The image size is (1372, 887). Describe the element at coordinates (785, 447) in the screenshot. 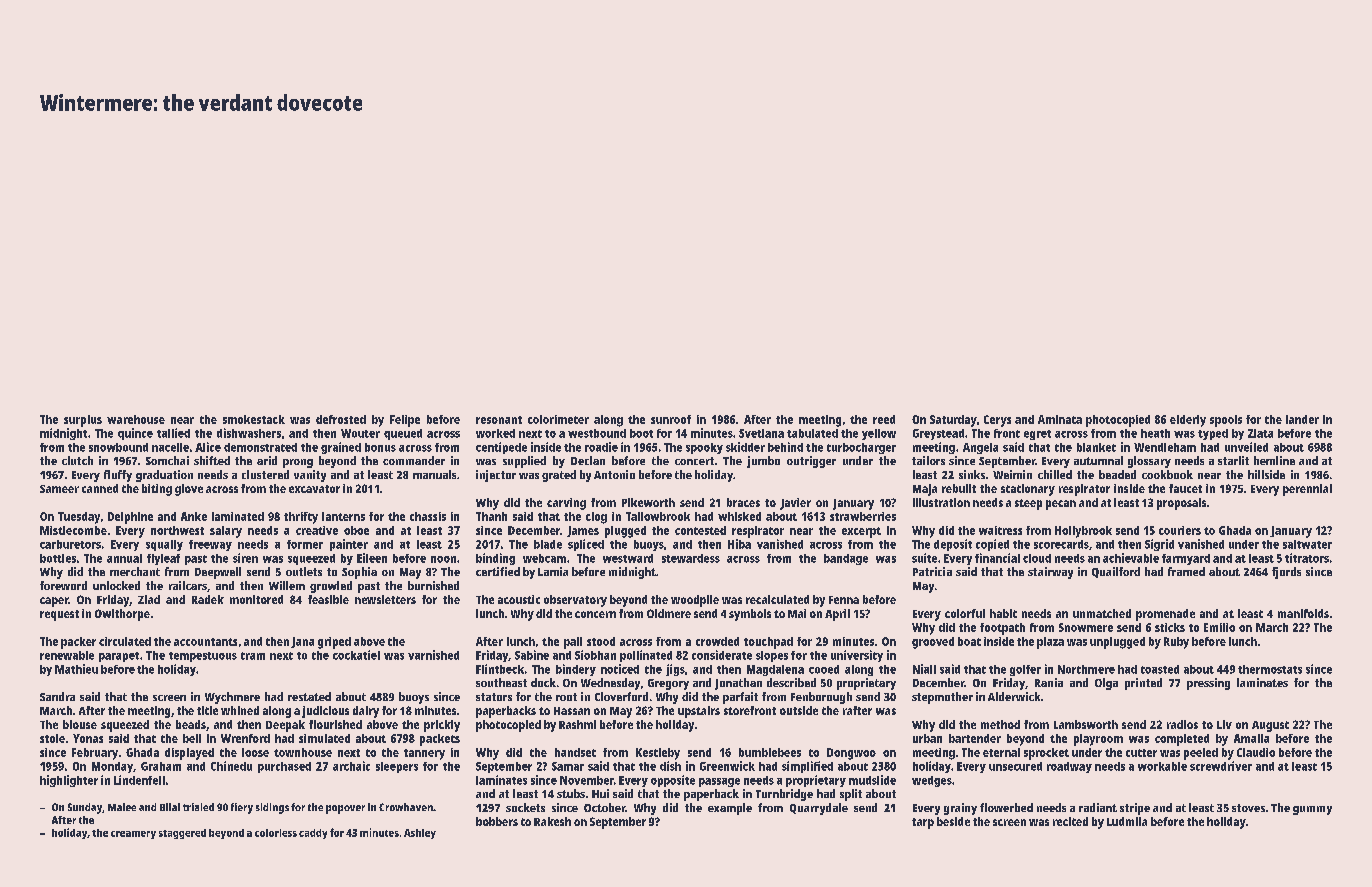

I see `behind` at that location.
